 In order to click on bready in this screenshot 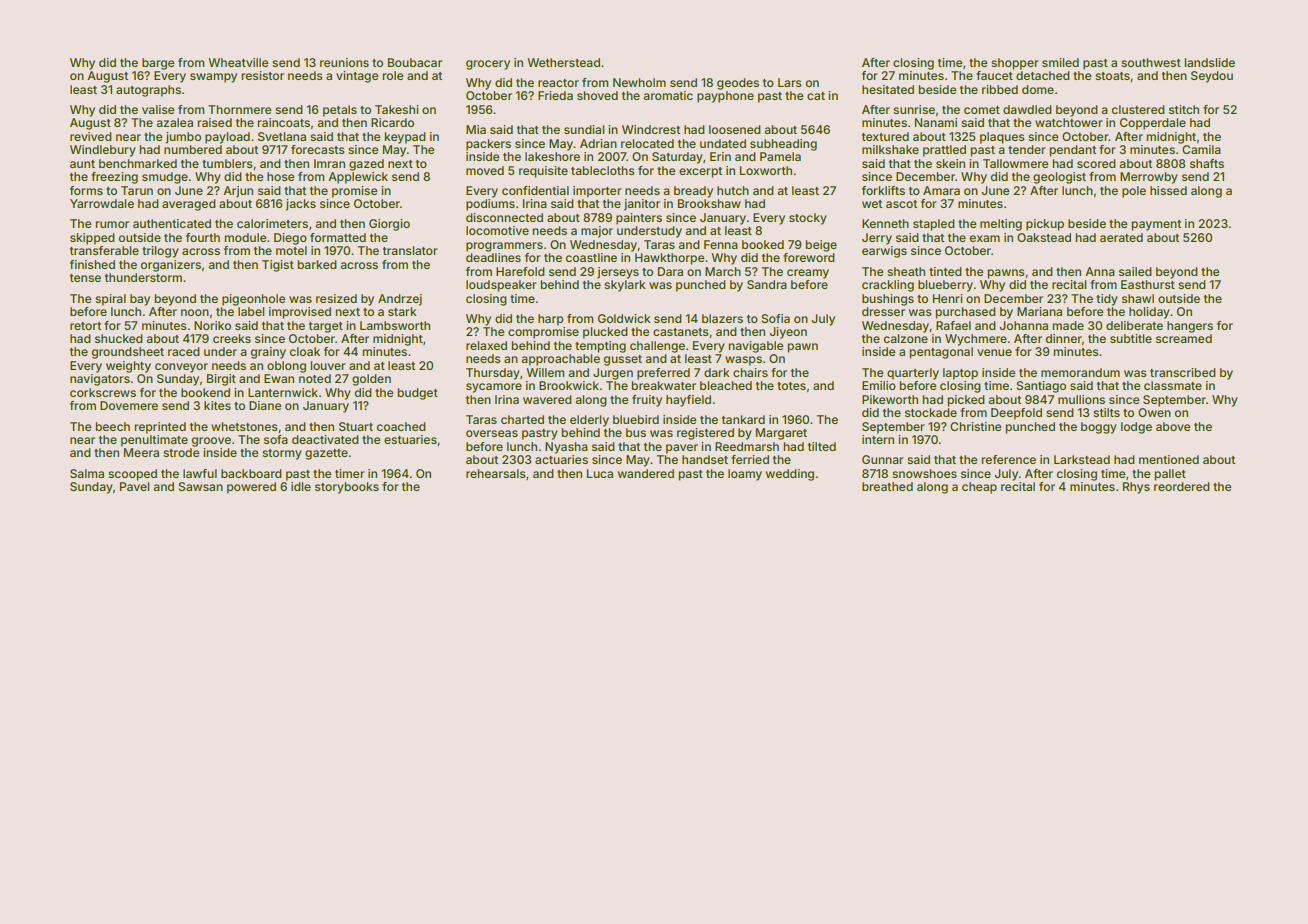, I will do `click(693, 192)`.
